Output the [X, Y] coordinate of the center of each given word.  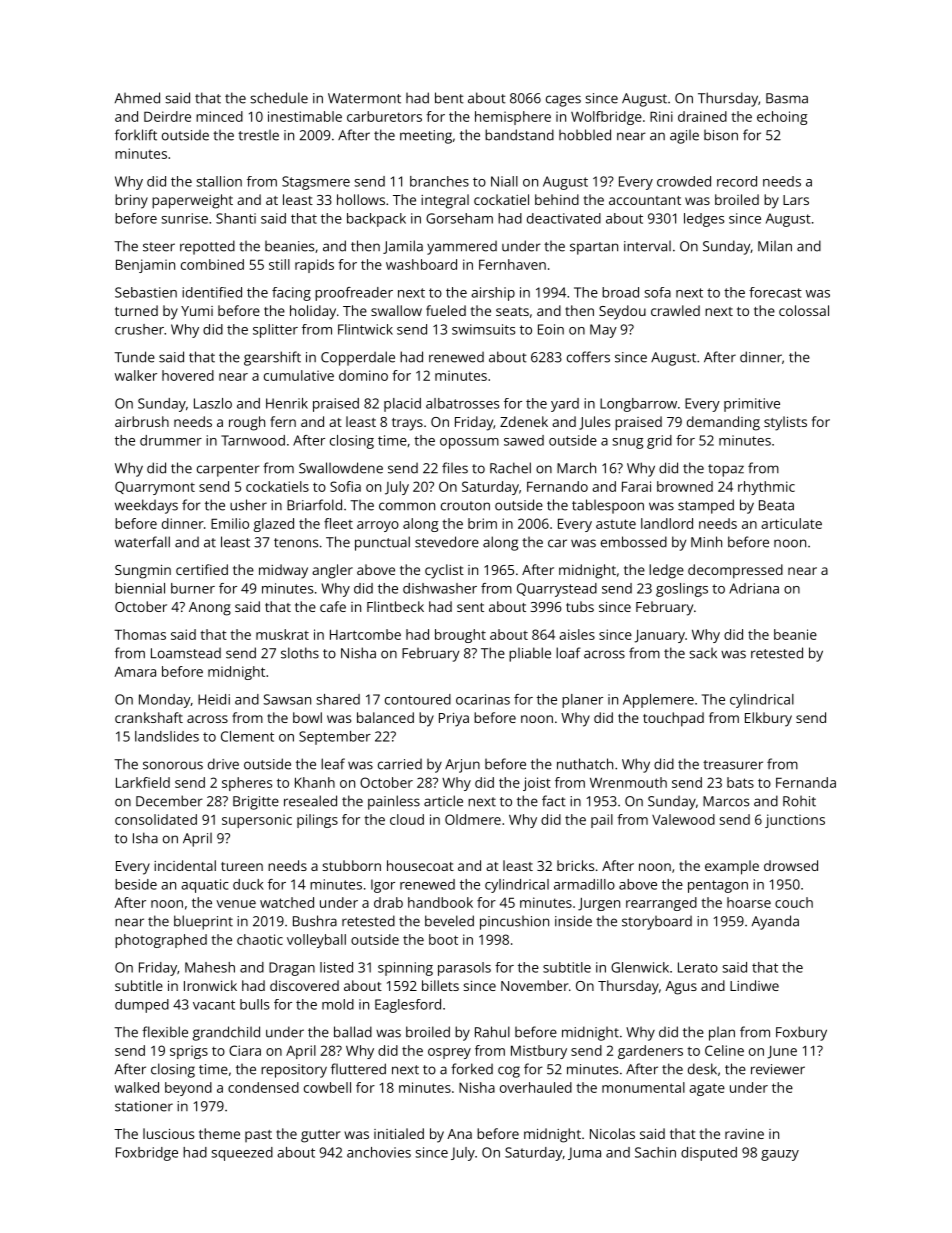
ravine [744, 1134]
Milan [775, 246]
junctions [795, 821]
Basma [787, 98]
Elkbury [768, 719]
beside [136, 884]
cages [563, 101]
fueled [446, 310]
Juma [584, 1153]
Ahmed [137, 98]
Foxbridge [147, 1154]
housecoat [420, 865]
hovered [188, 375]
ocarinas [483, 699]
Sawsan [287, 699]
